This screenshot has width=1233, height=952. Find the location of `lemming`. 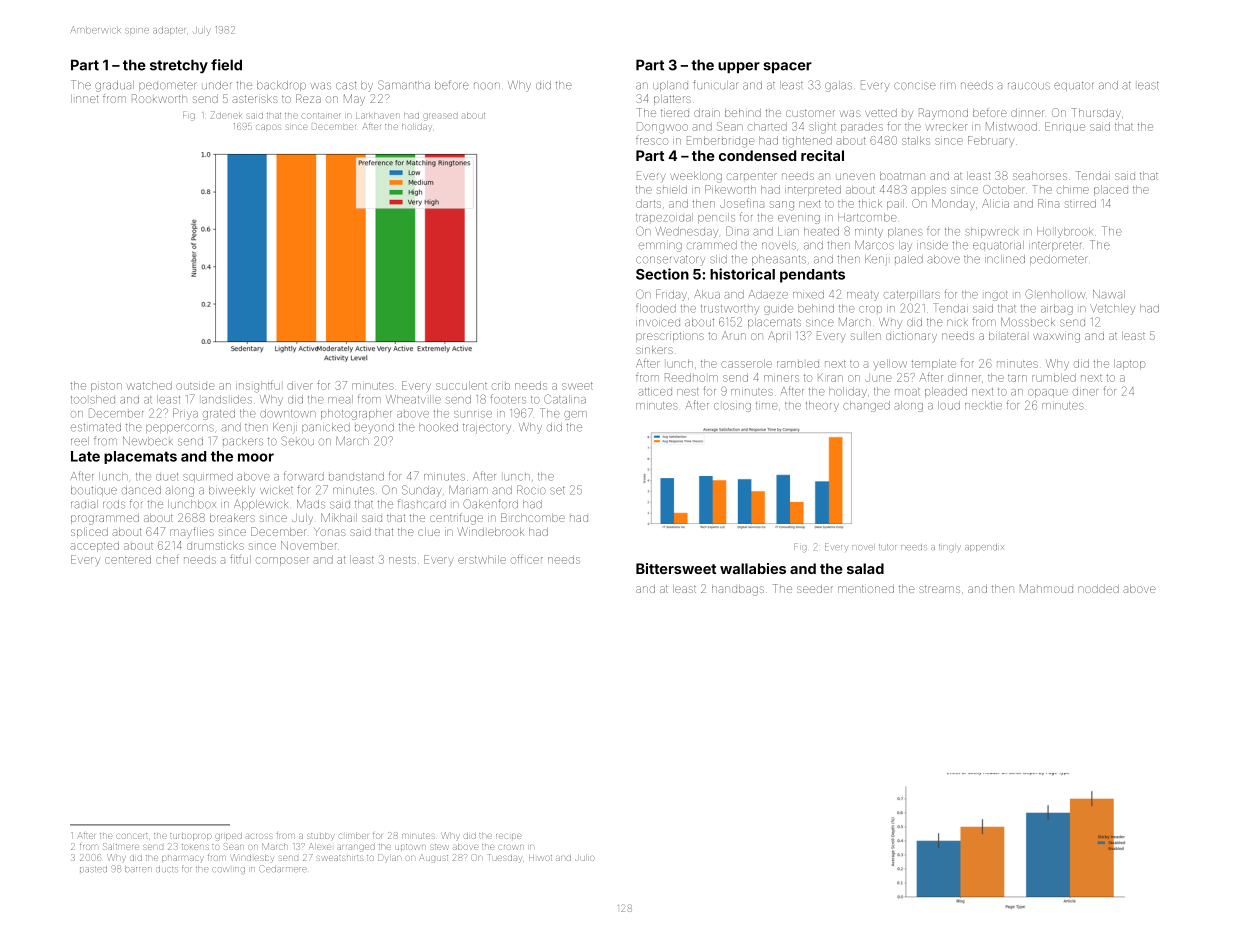

lemming is located at coordinates (660, 247).
